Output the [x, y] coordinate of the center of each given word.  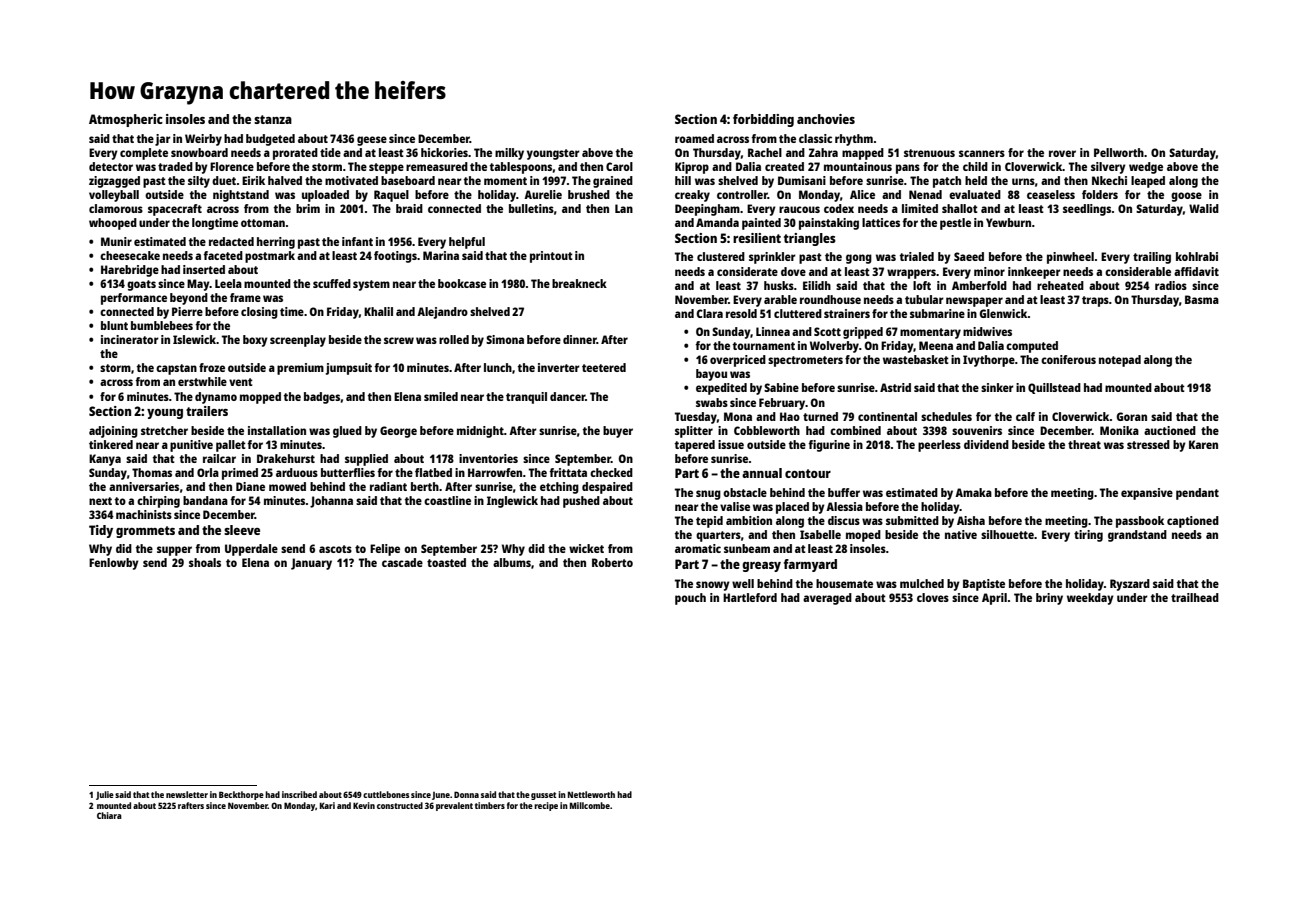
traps [1095, 301]
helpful [467, 243]
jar [163, 140]
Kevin [364, 805]
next [100, 501]
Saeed [969, 256]
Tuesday [696, 418]
